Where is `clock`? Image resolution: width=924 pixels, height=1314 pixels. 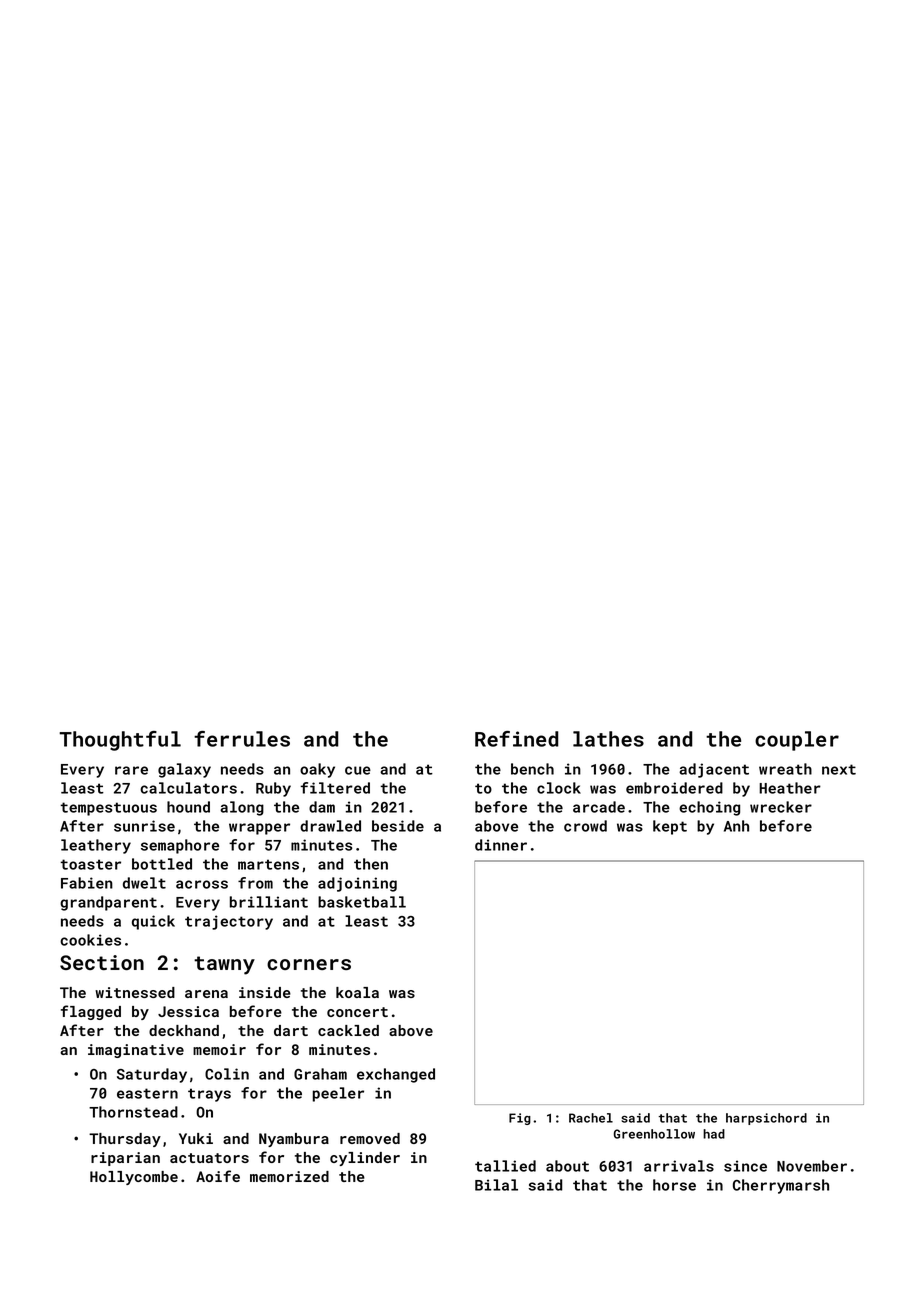
clock is located at coordinates (559, 788).
